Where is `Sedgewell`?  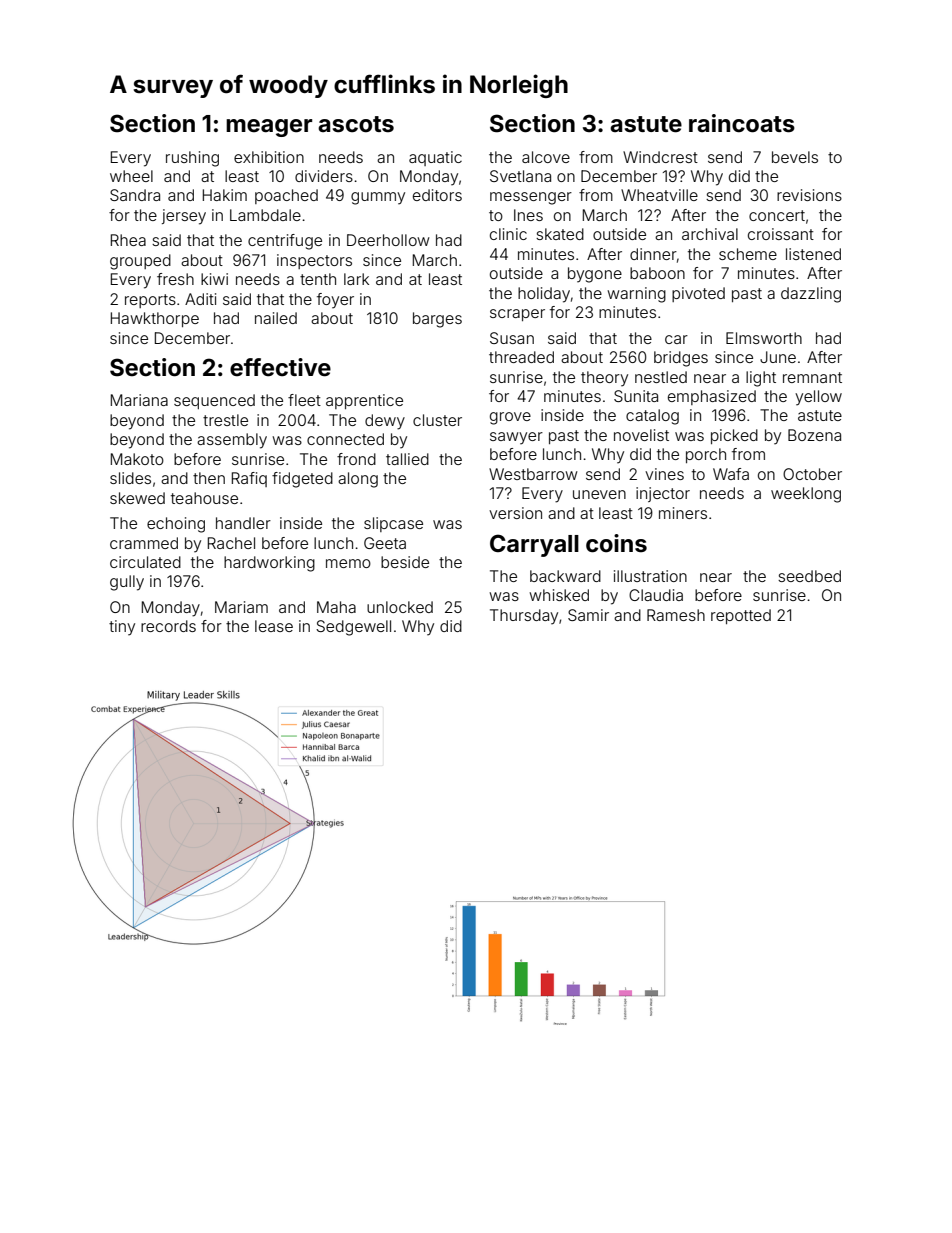
Sedgewell is located at coordinates (353, 628).
